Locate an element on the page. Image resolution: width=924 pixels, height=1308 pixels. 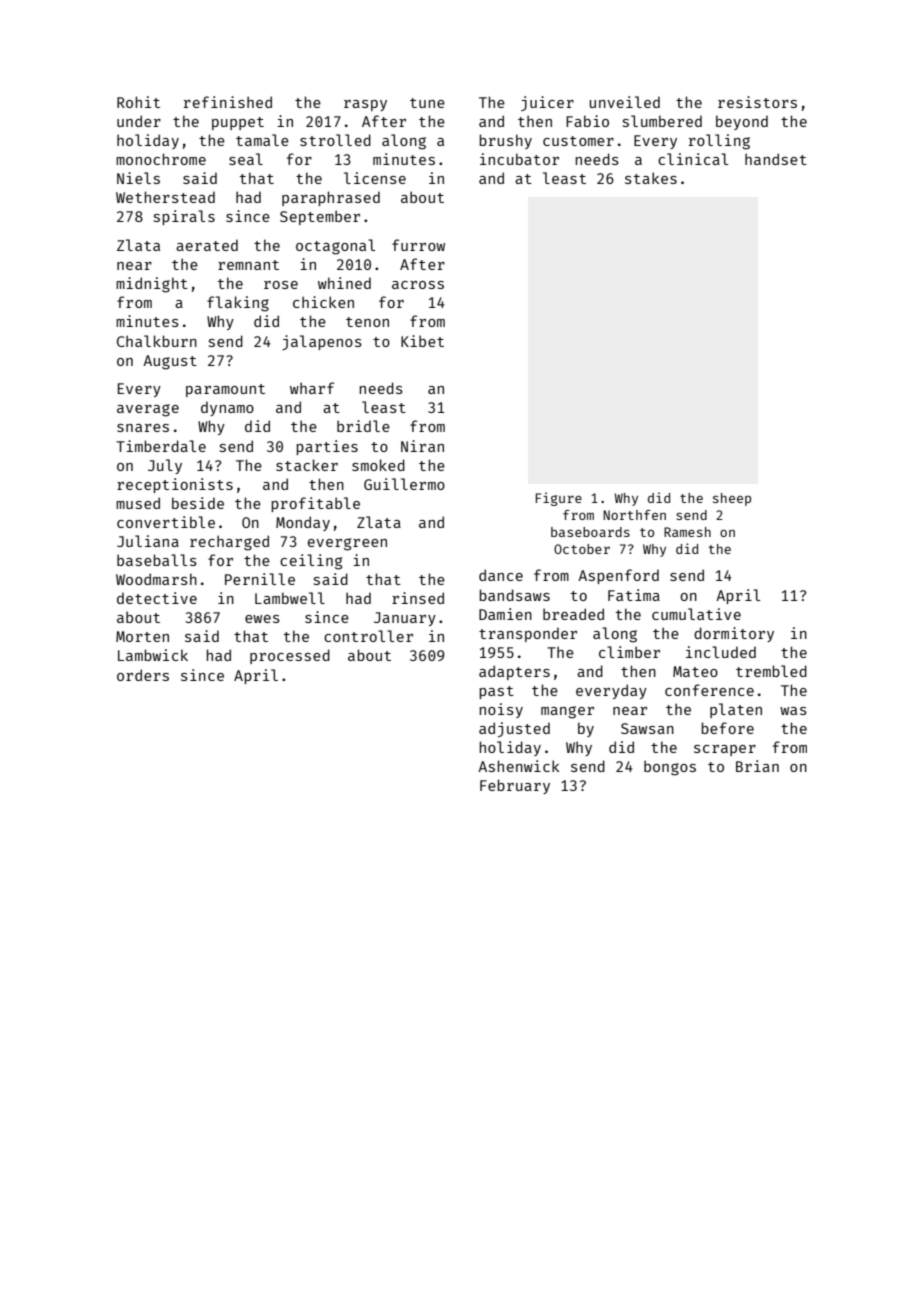
refinished is located at coordinates (228, 102).
